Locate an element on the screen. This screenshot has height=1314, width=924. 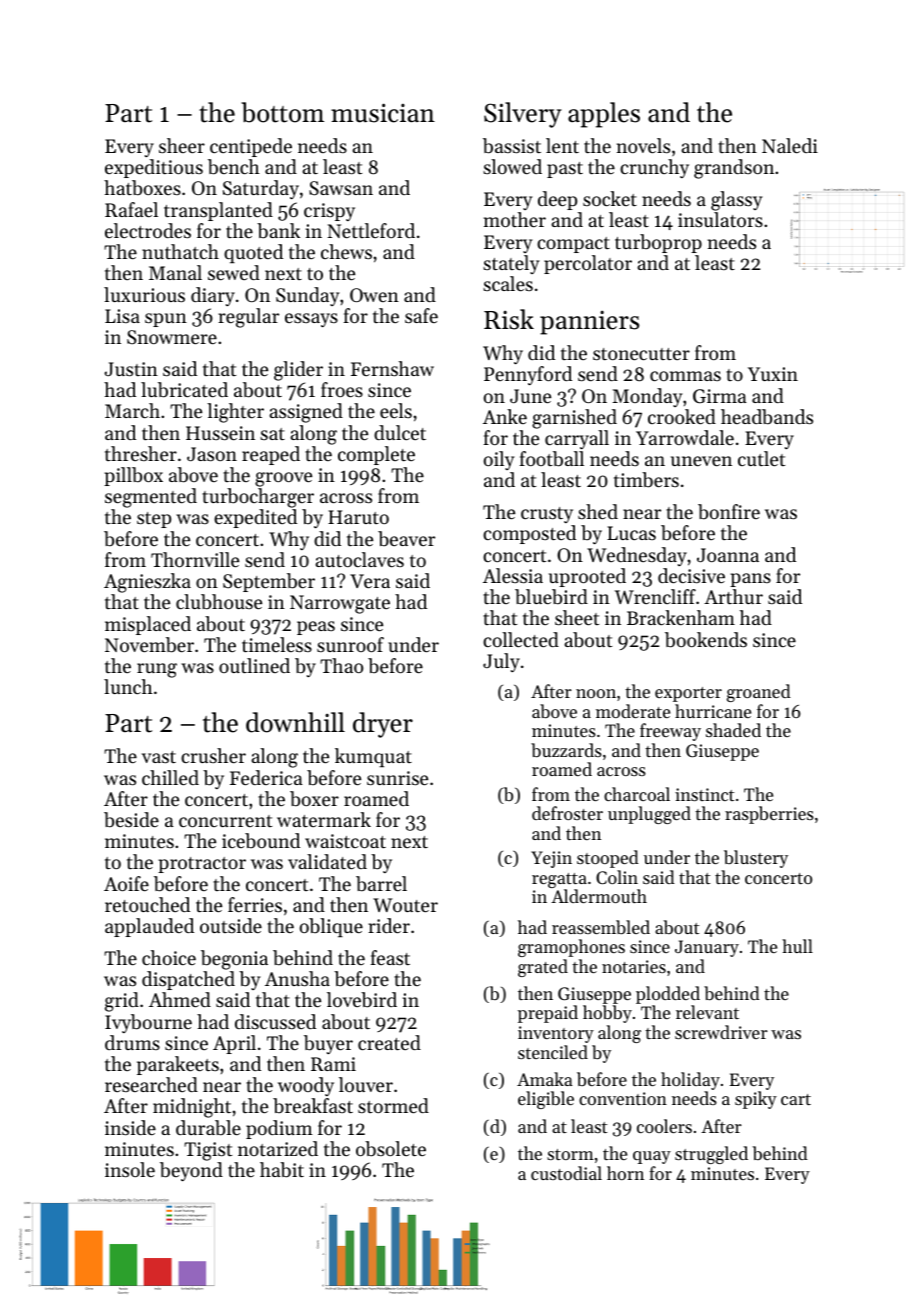
commas is located at coordinates (685, 376).
